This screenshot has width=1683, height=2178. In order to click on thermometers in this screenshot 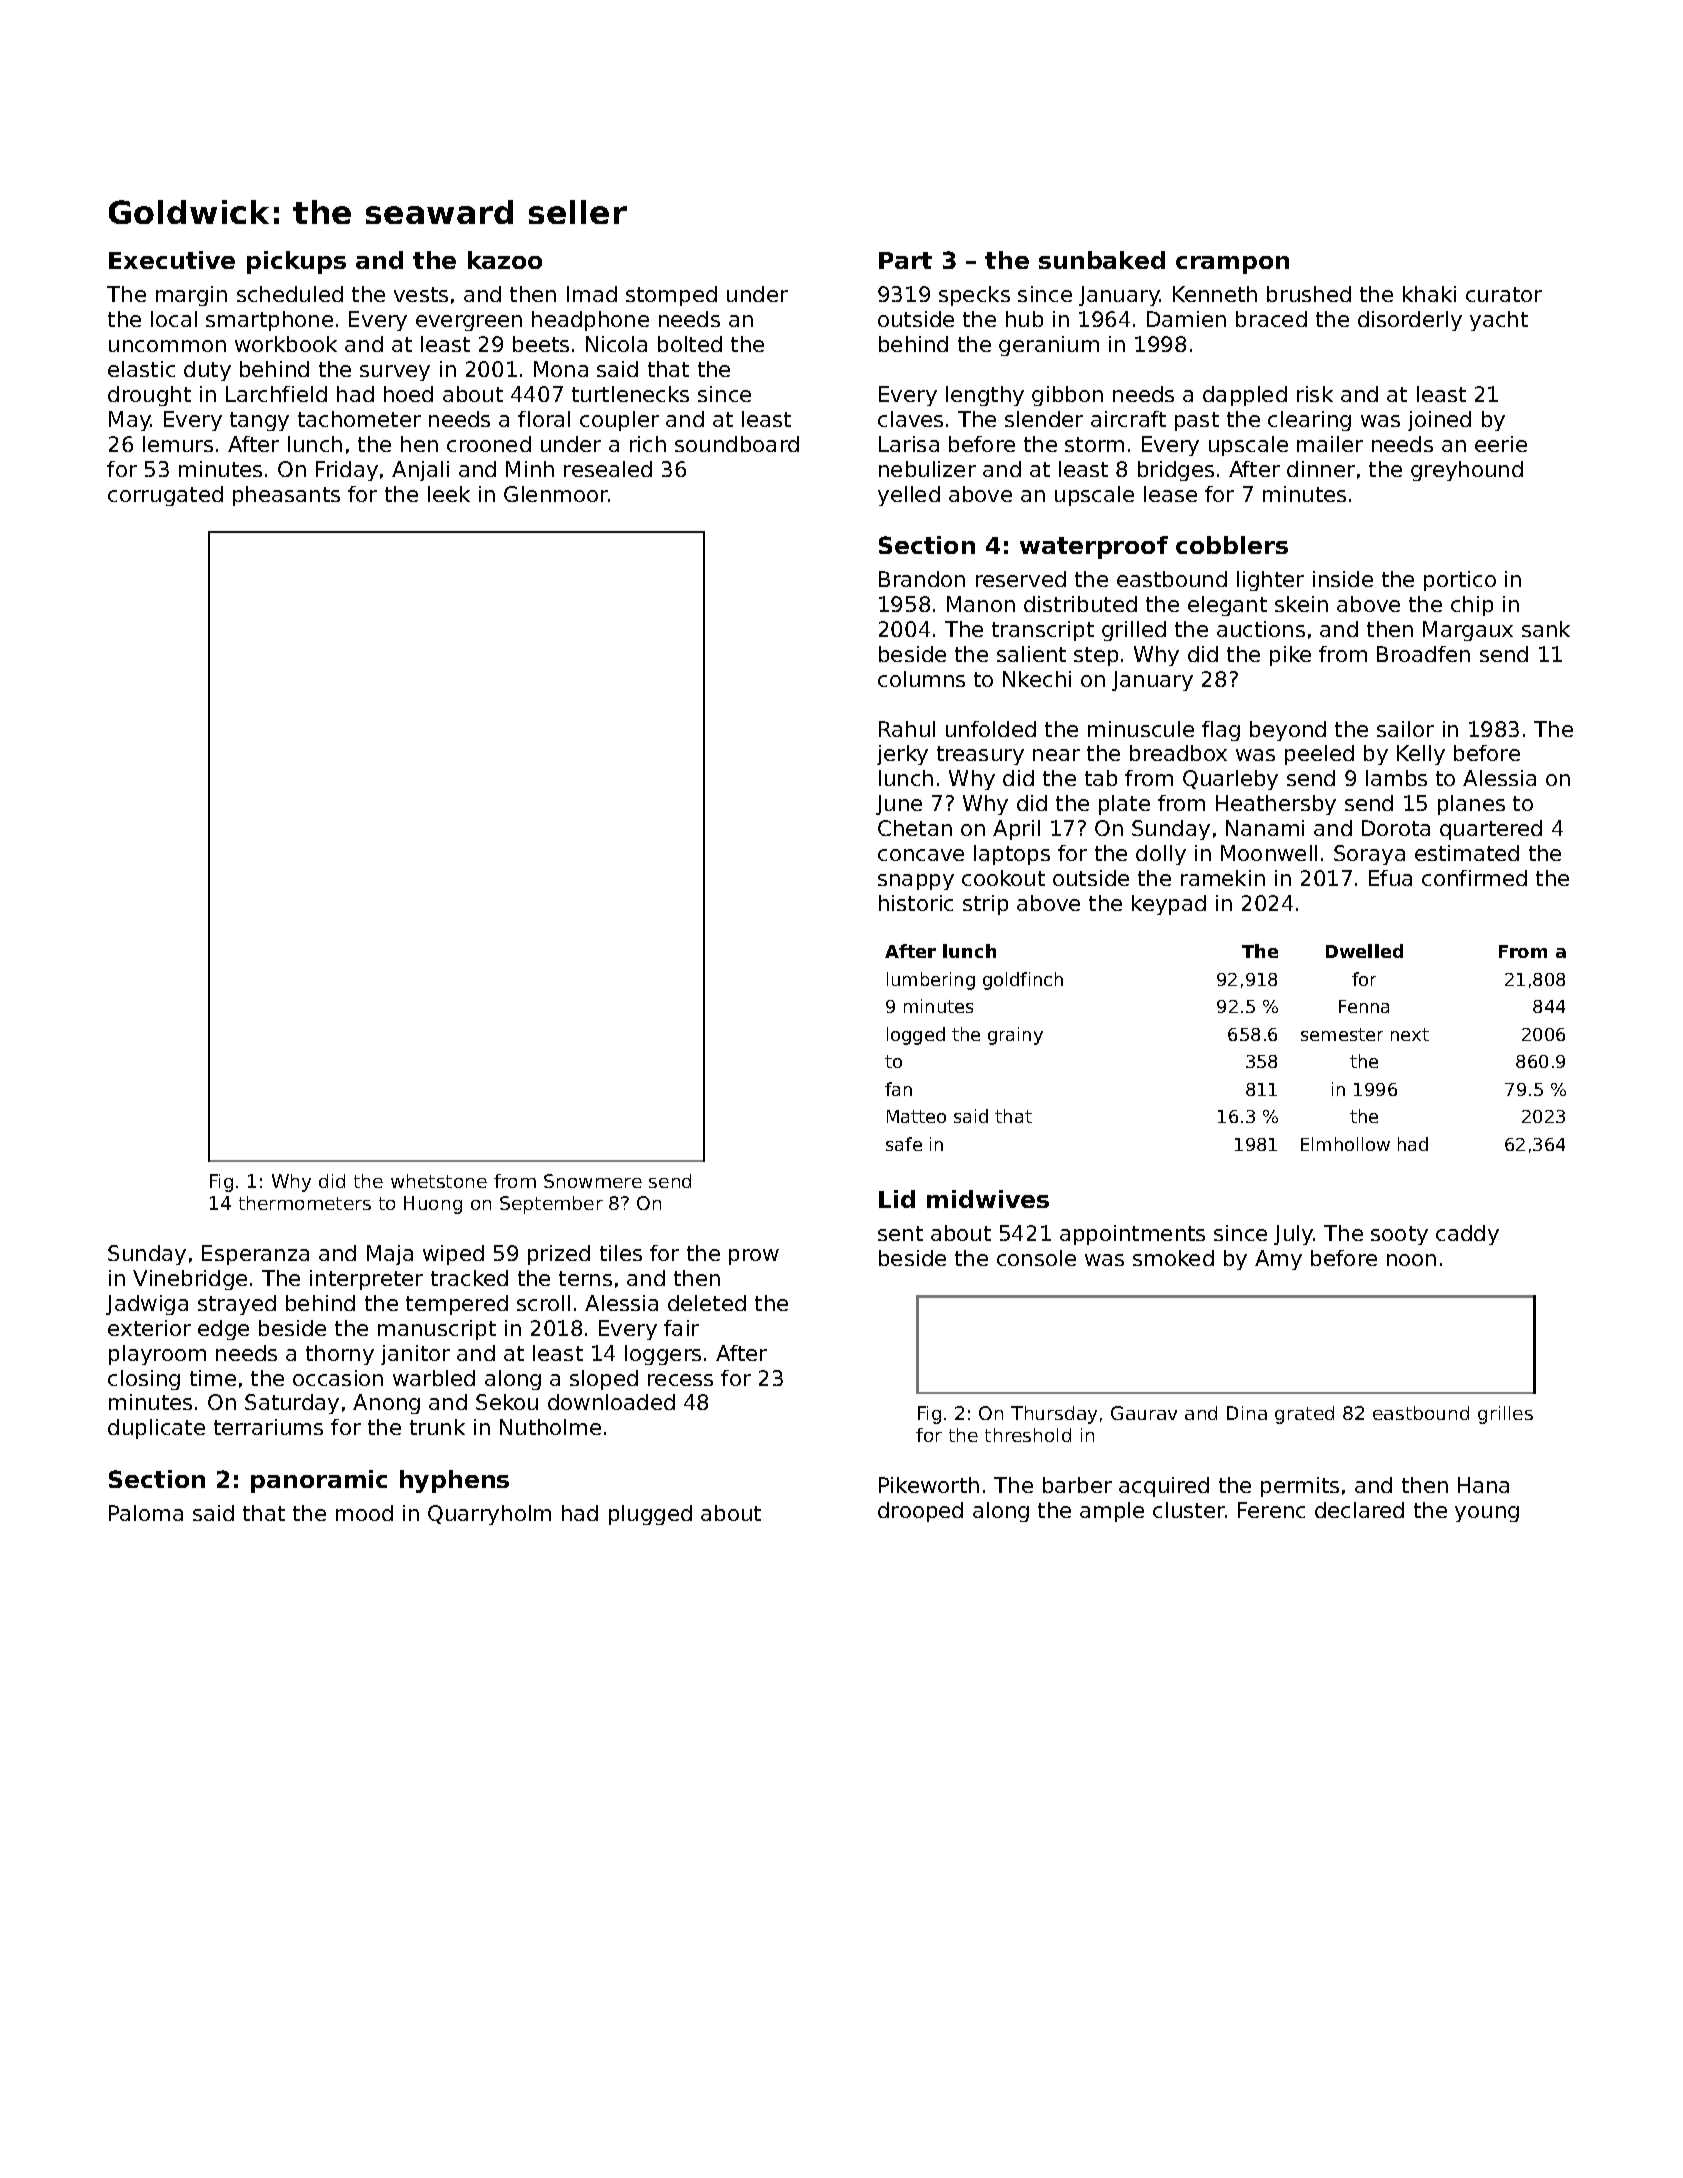, I will do `click(305, 1203)`.
